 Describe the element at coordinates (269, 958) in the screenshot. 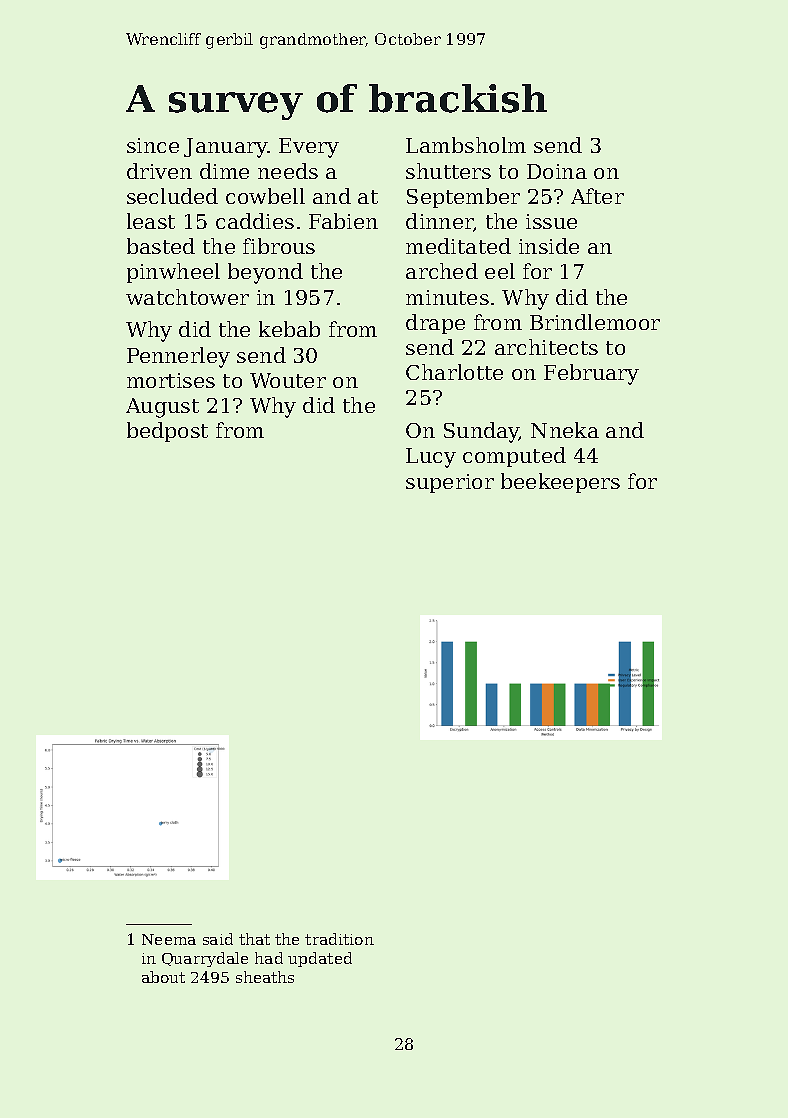

I see `had` at that location.
